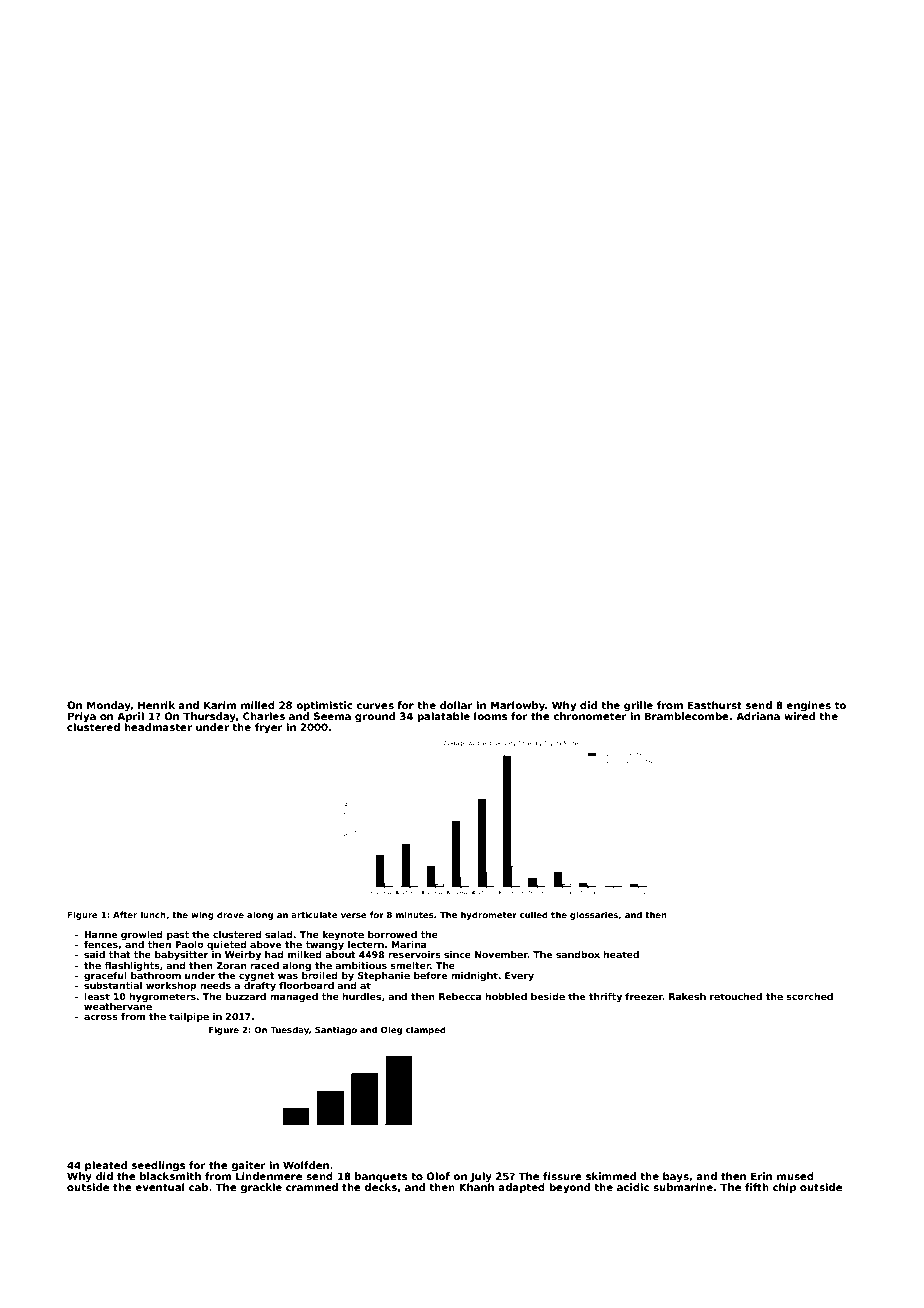  I want to click on glossaries, so click(594, 915).
